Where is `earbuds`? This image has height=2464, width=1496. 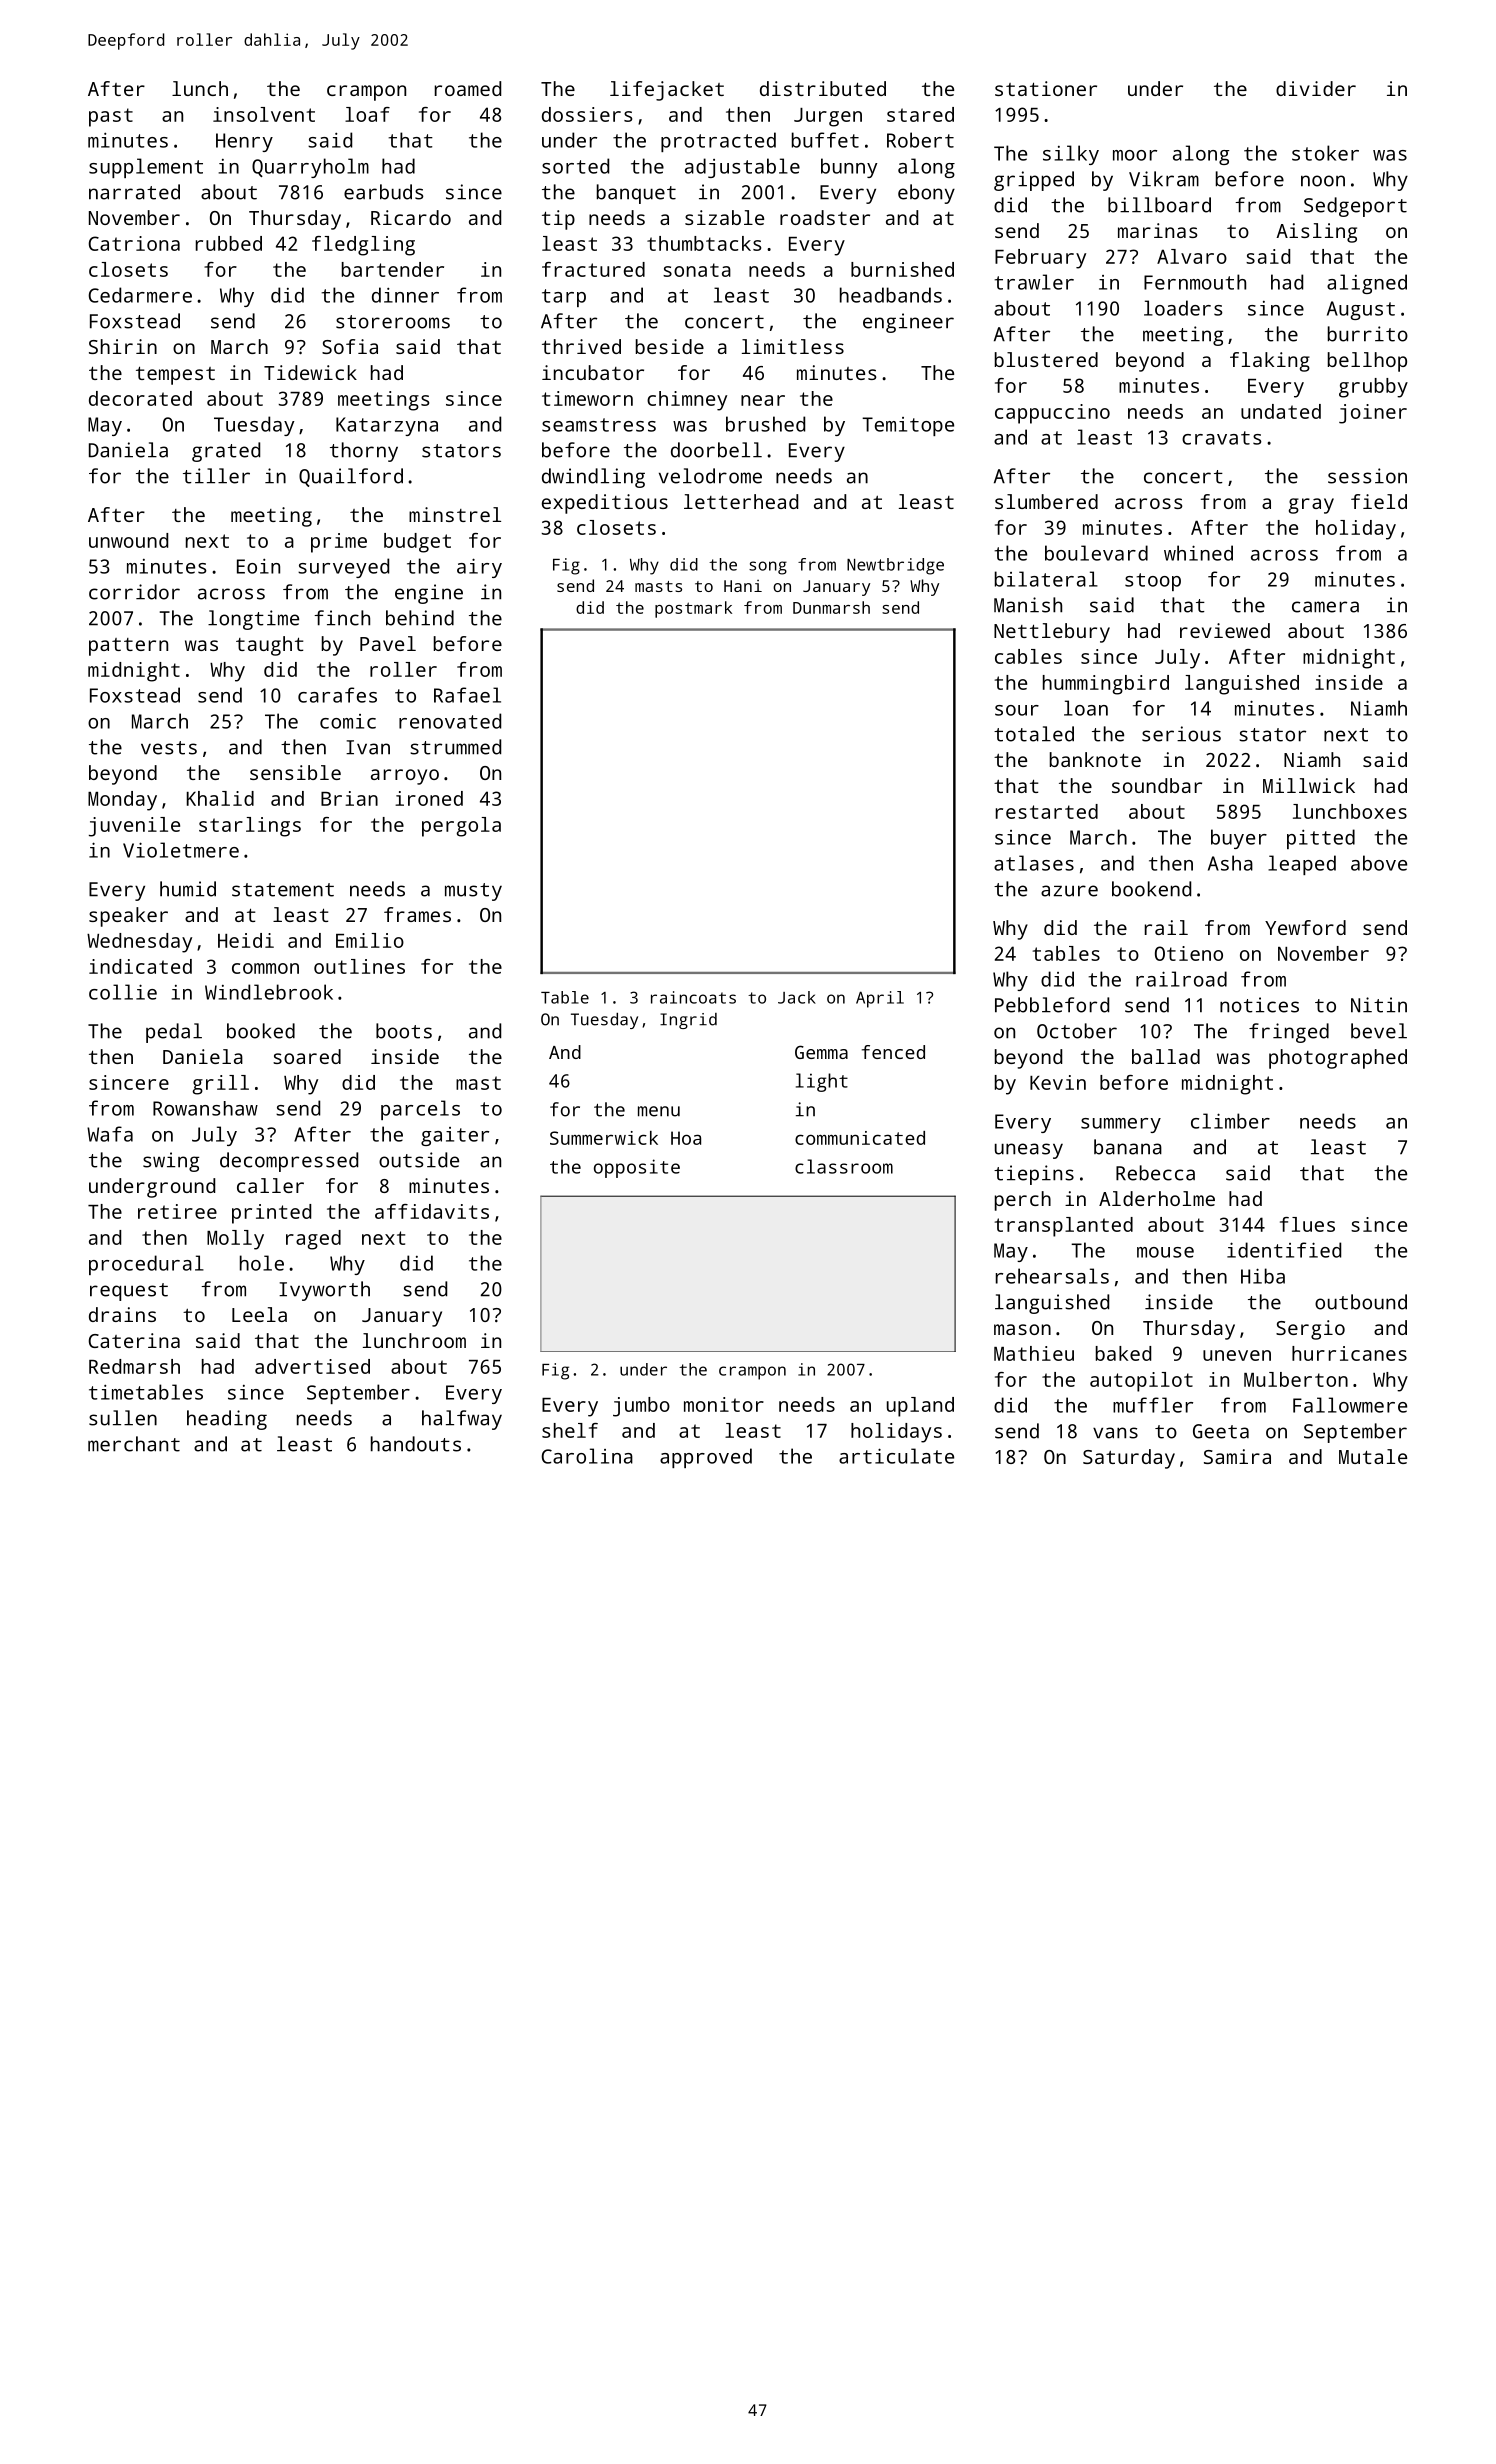
earbuds is located at coordinates (384, 192).
